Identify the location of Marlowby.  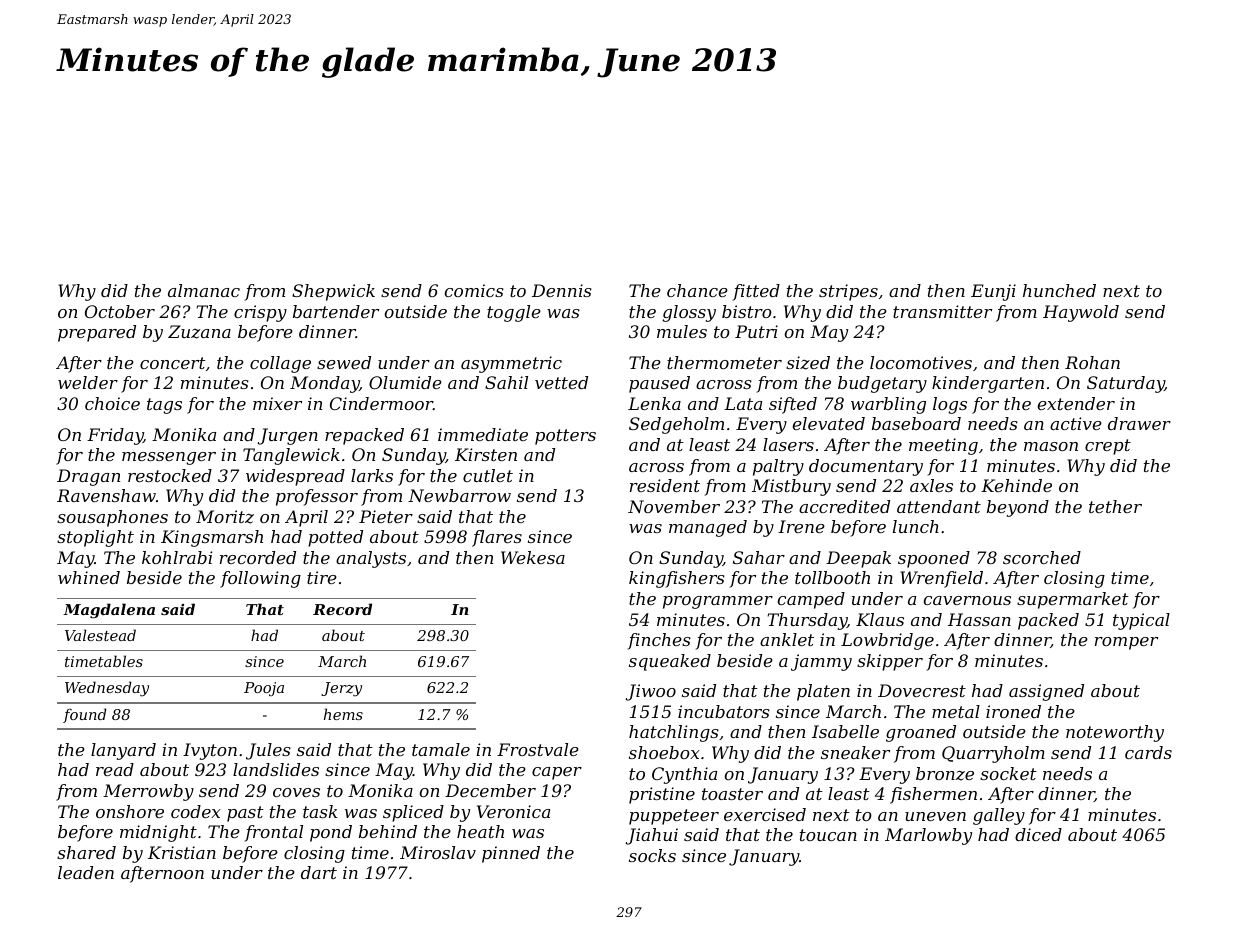
(928, 836).
